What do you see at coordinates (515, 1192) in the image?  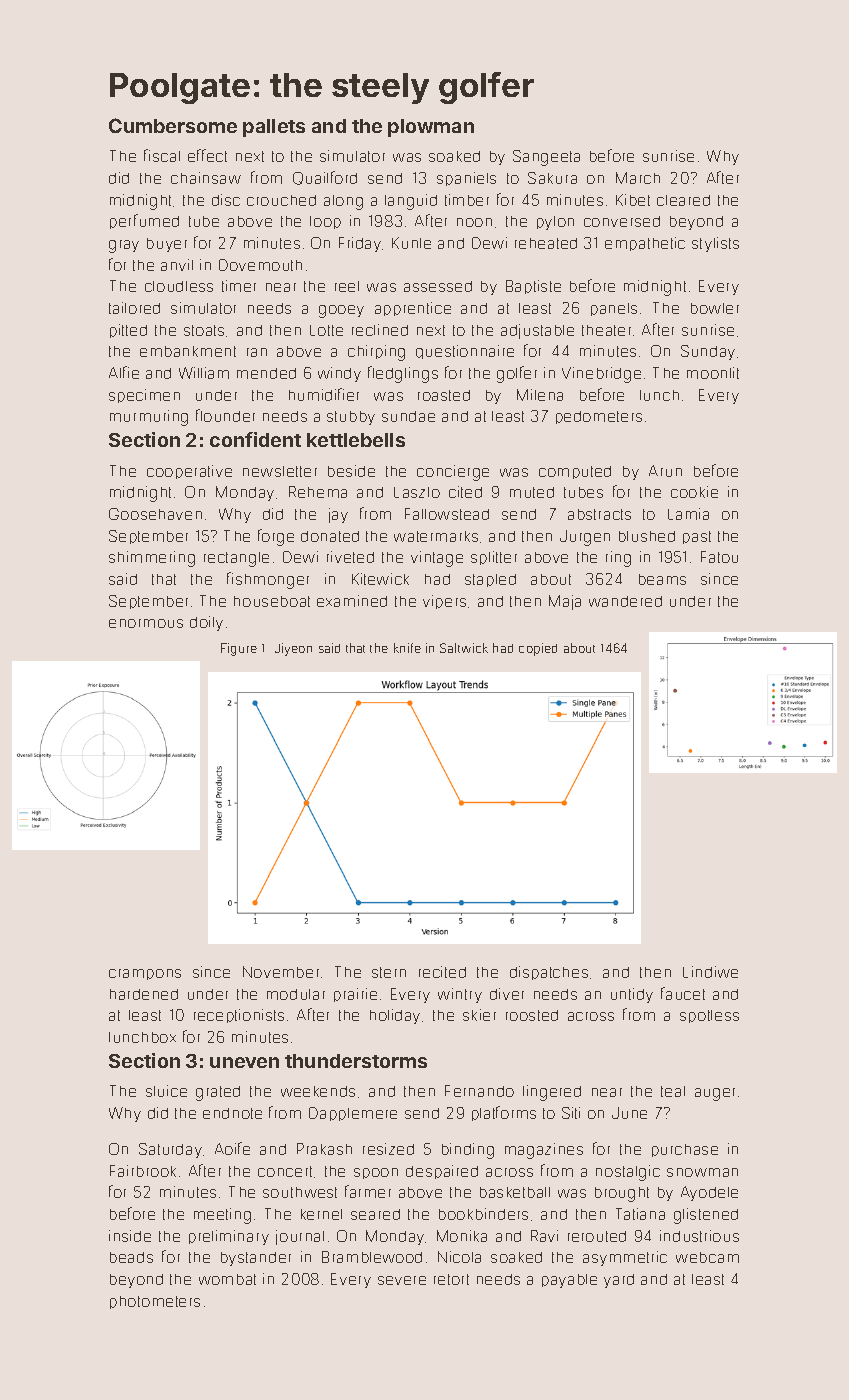 I see `basketball` at bounding box center [515, 1192].
